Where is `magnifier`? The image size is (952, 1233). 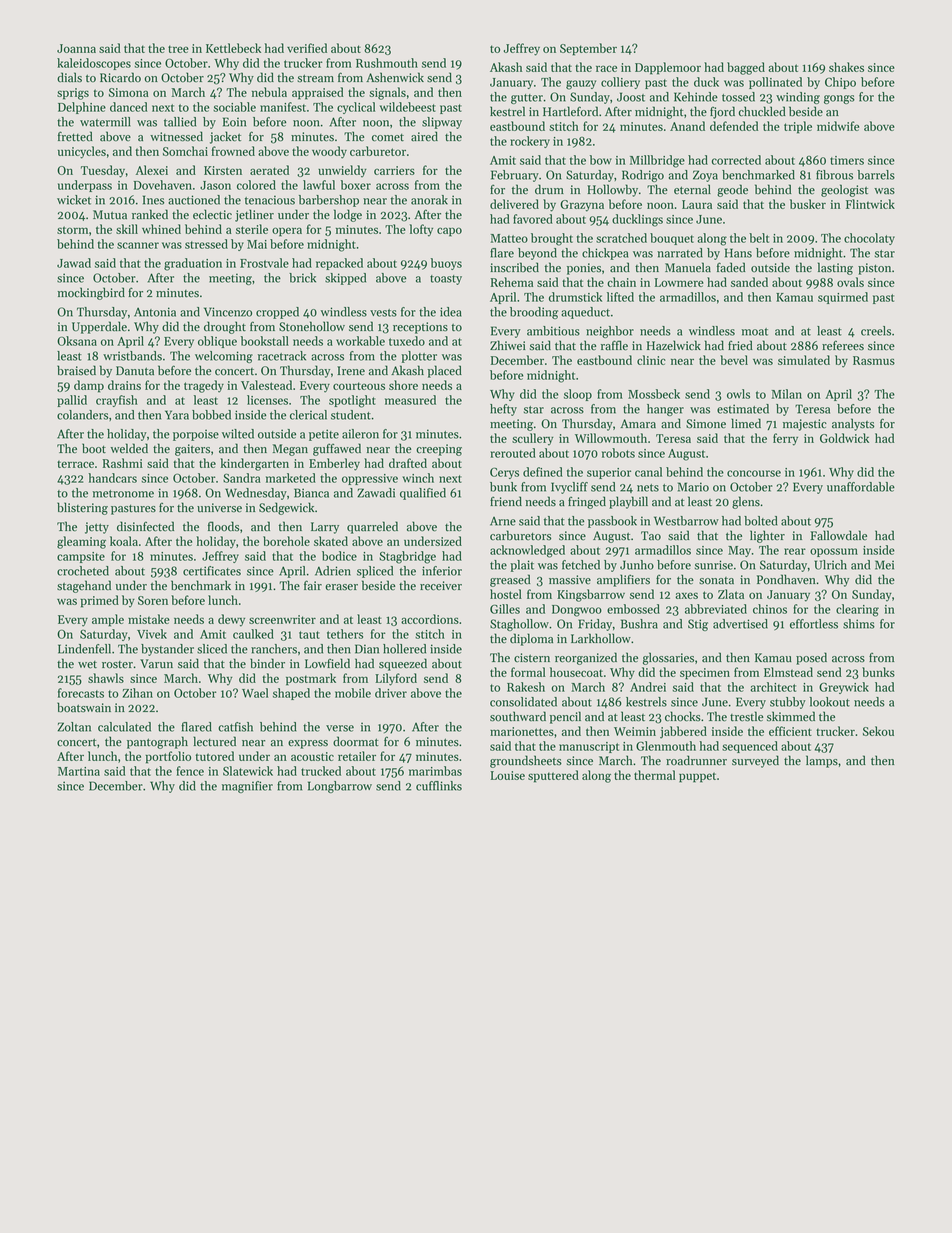 magnifier is located at coordinates (247, 787).
